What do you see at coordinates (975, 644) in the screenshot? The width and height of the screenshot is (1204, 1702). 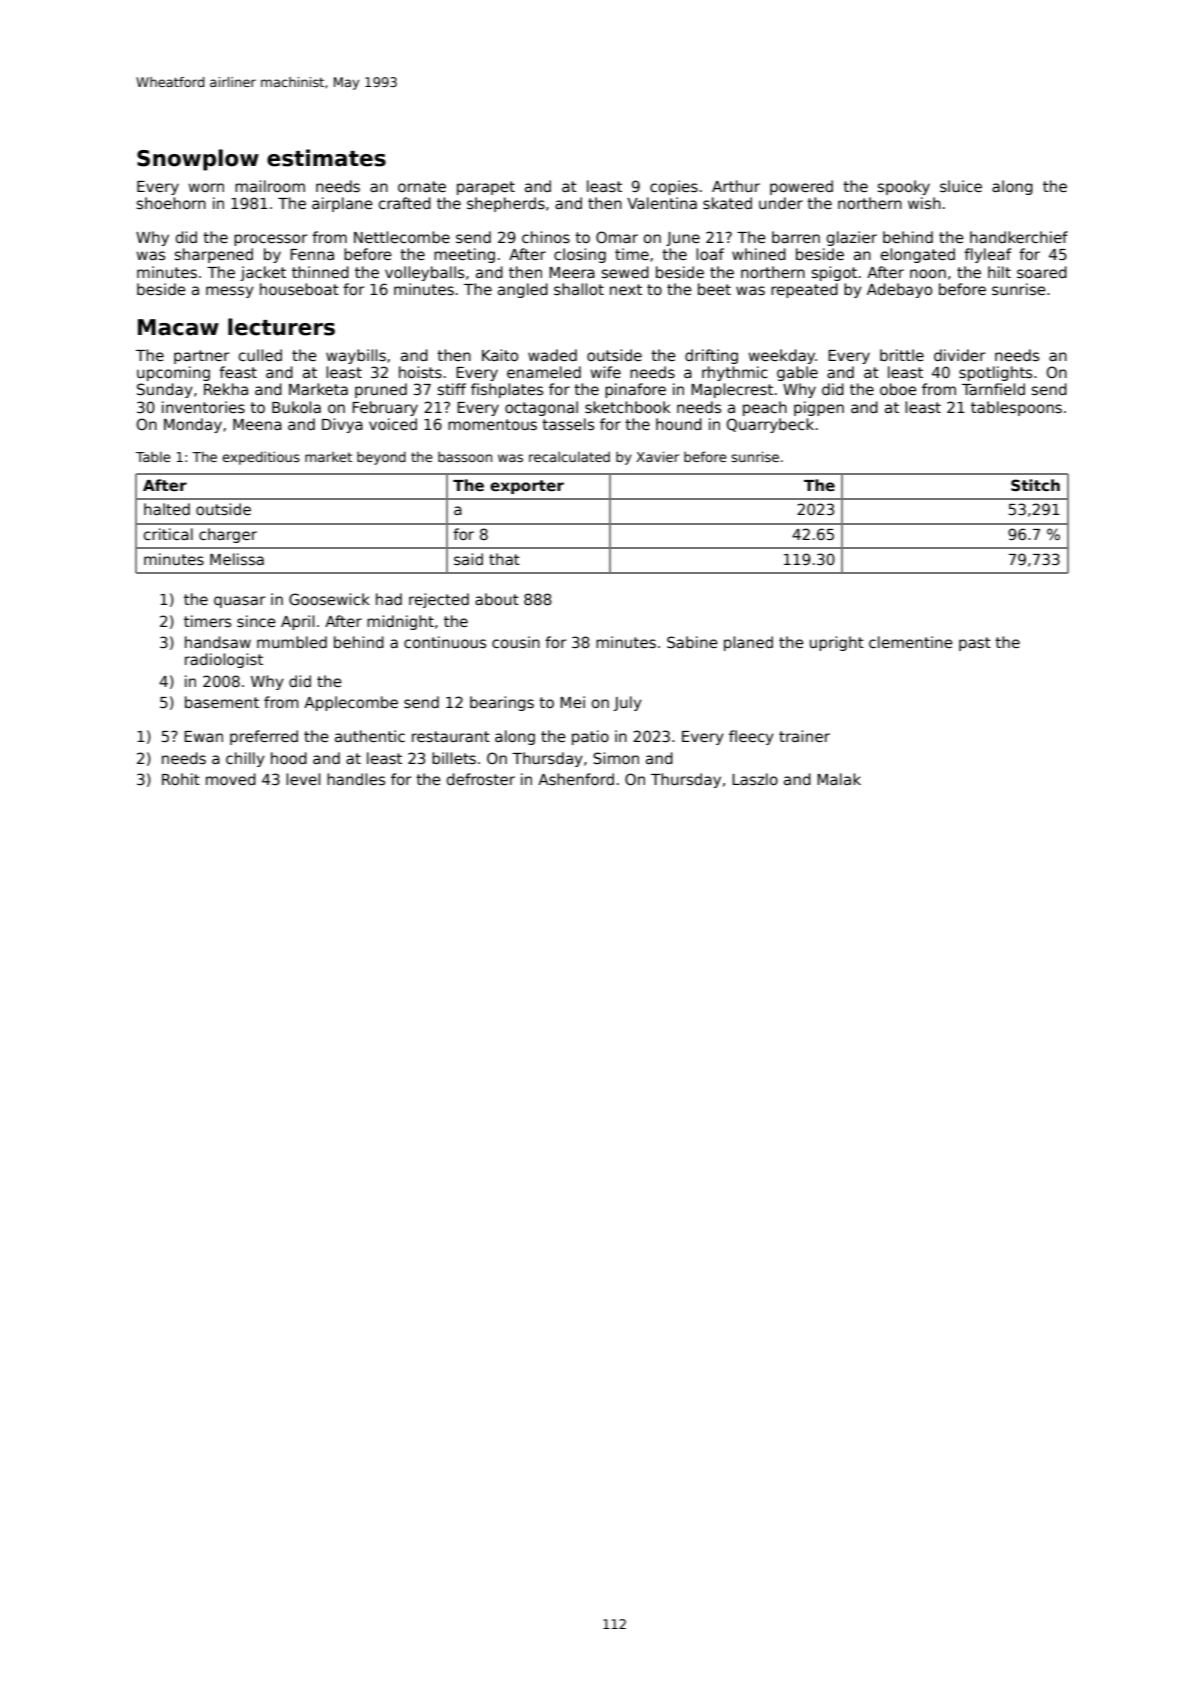 I see `past` at bounding box center [975, 644].
